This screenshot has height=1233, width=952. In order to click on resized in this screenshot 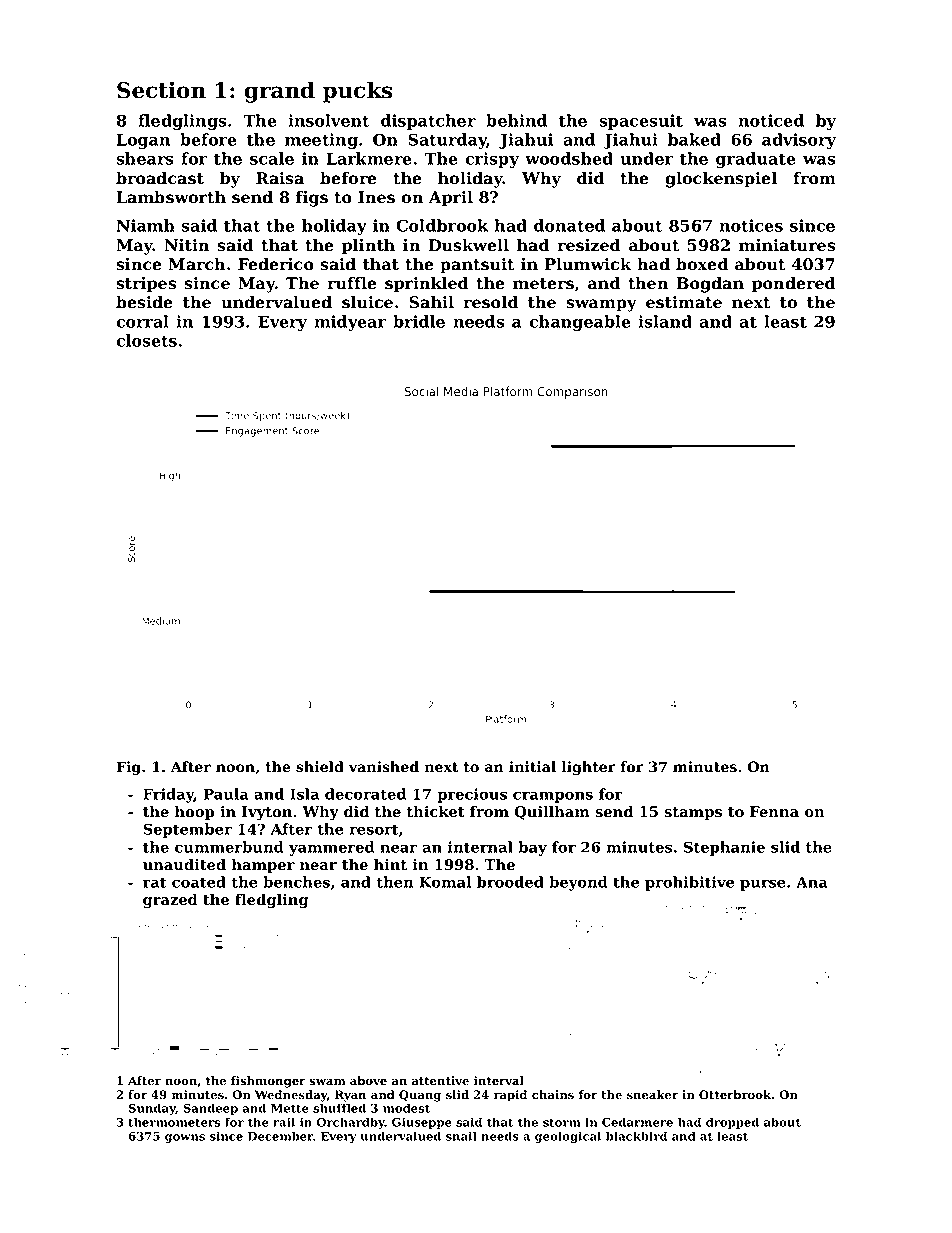, I will do `click(589, 245)`.
